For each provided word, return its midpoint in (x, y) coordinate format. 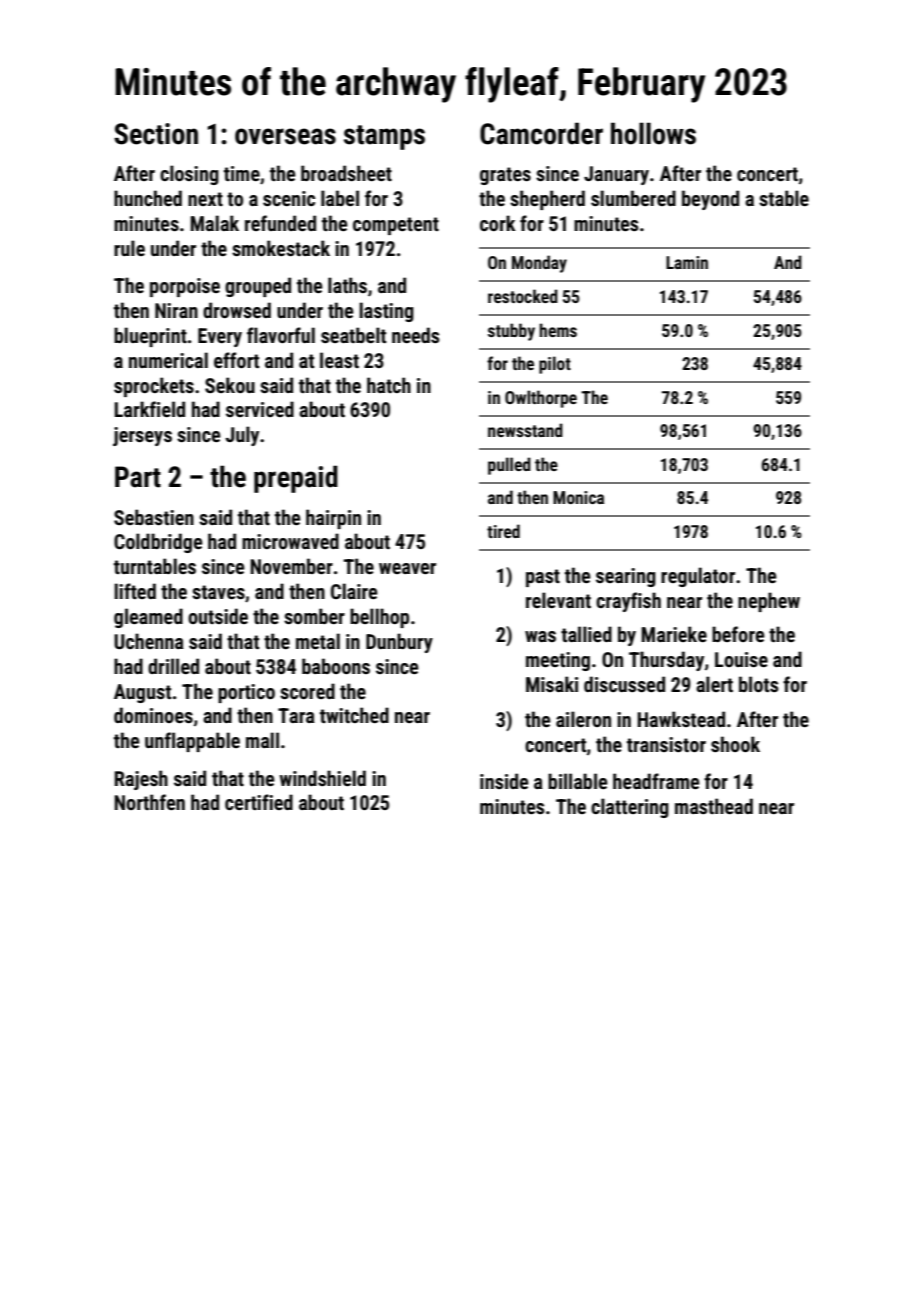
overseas (285, 136)
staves (218, 592)
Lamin (687, 262)
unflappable (192, 742)
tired (503, 531)
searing (626, 577)
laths (347, 285)
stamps (384, 137)
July (242, 436)
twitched (354, 715)
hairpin (333, 519)
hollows (653, 133)
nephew (769, 602)
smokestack (281, 248)
